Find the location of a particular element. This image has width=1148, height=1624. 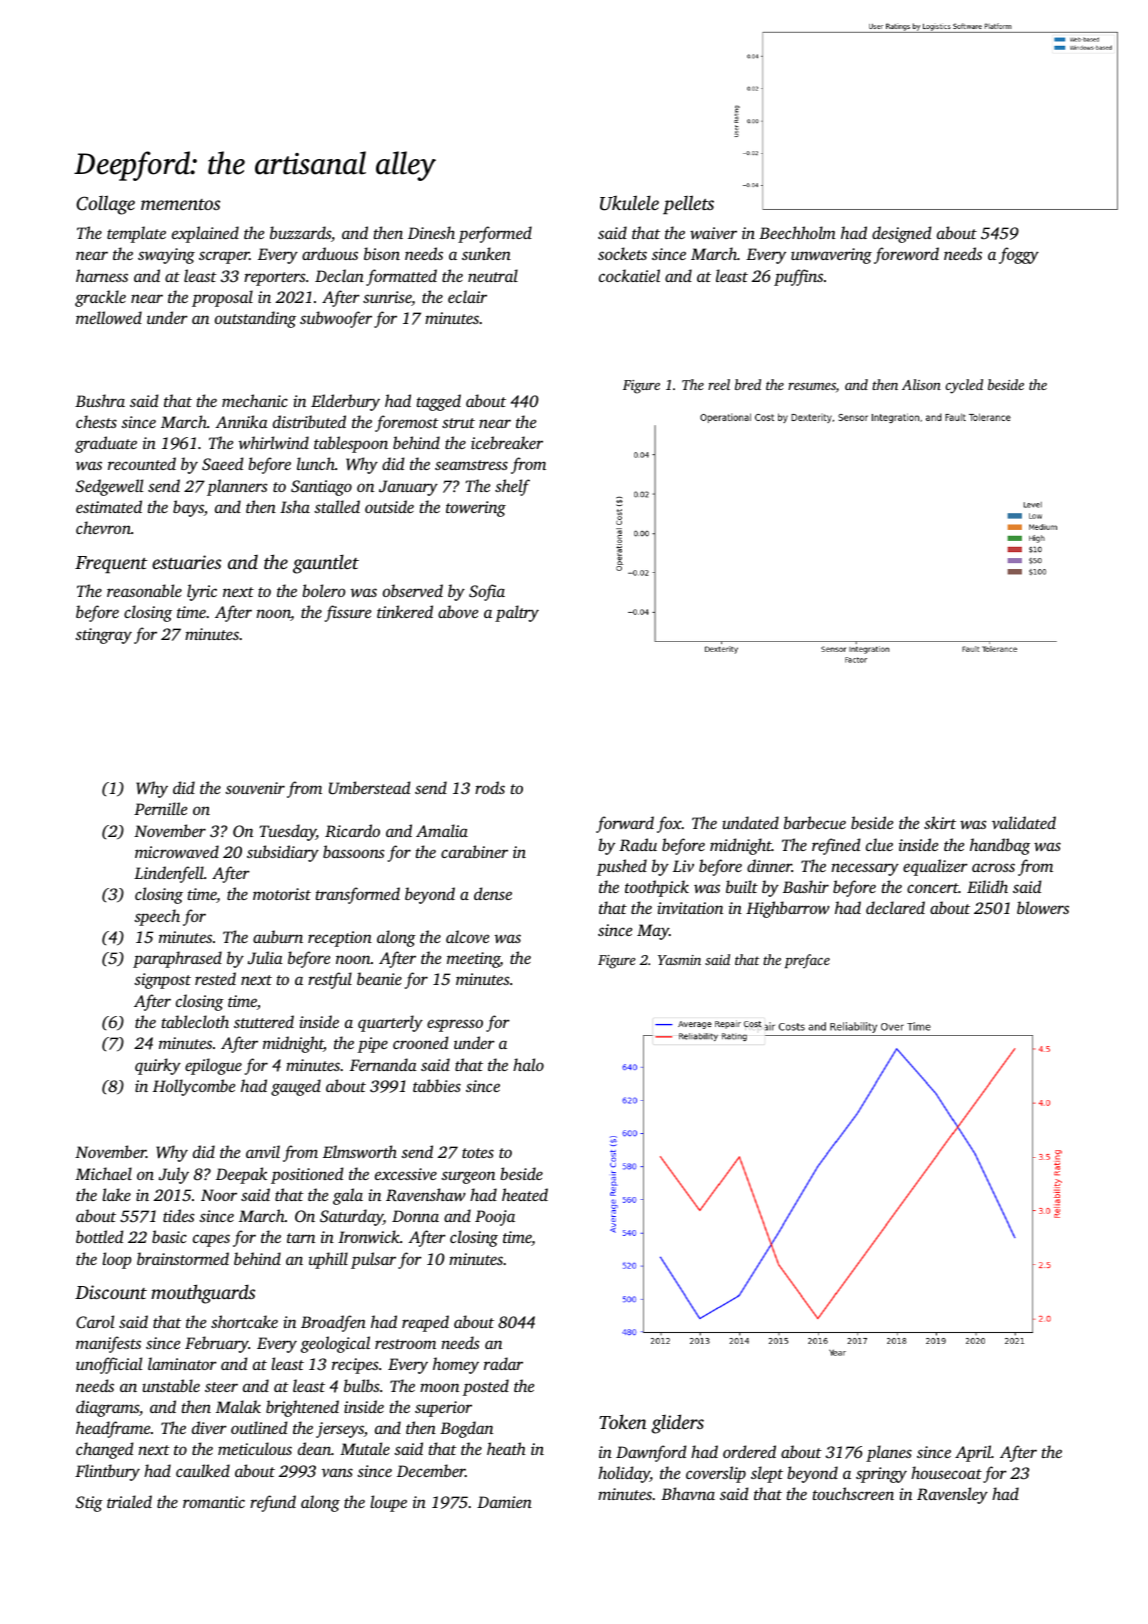

preface is located at coordinates (807, 961).
